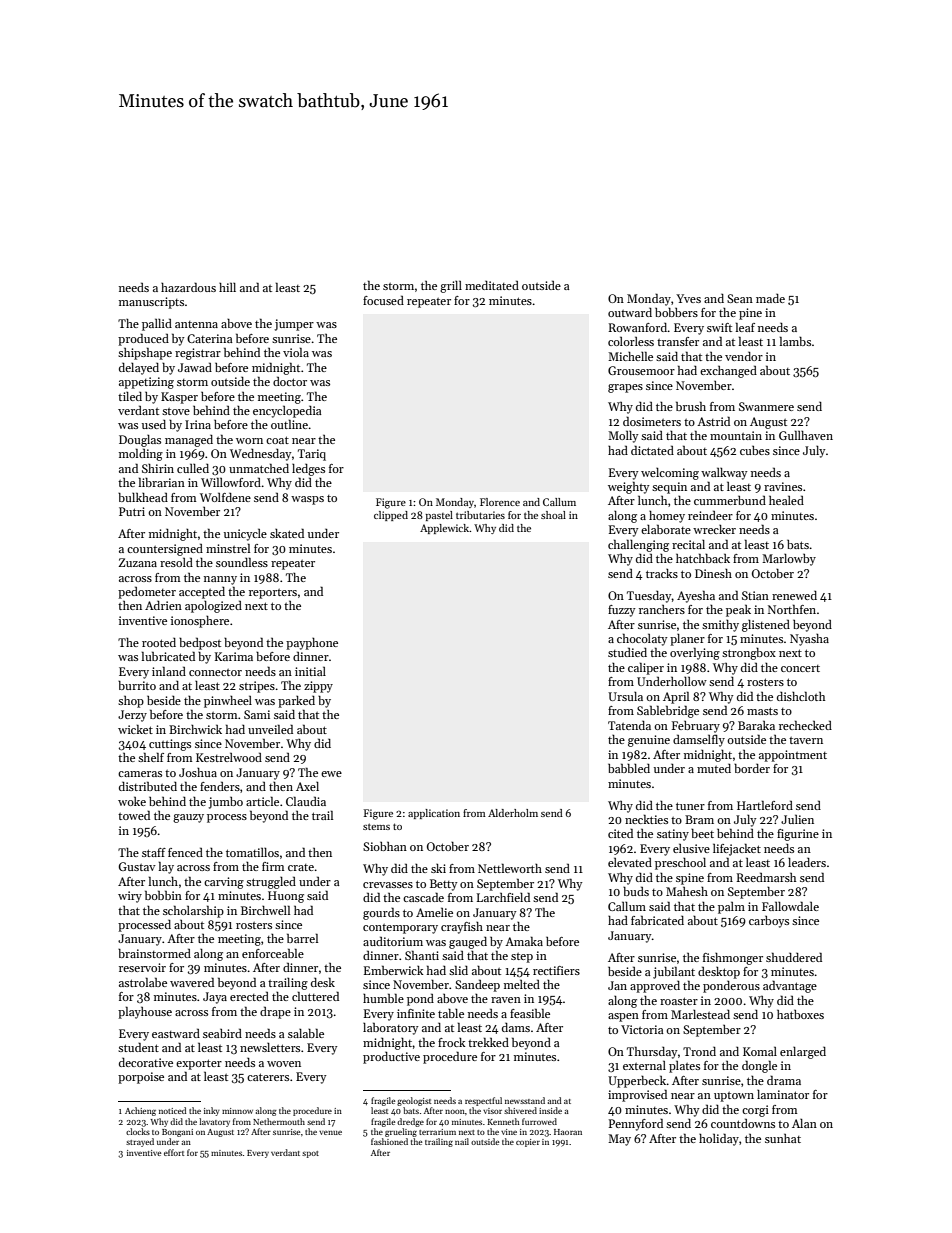 The width and height of the image is (952, 1233). I want to click on doctor, so click(290, 381).
